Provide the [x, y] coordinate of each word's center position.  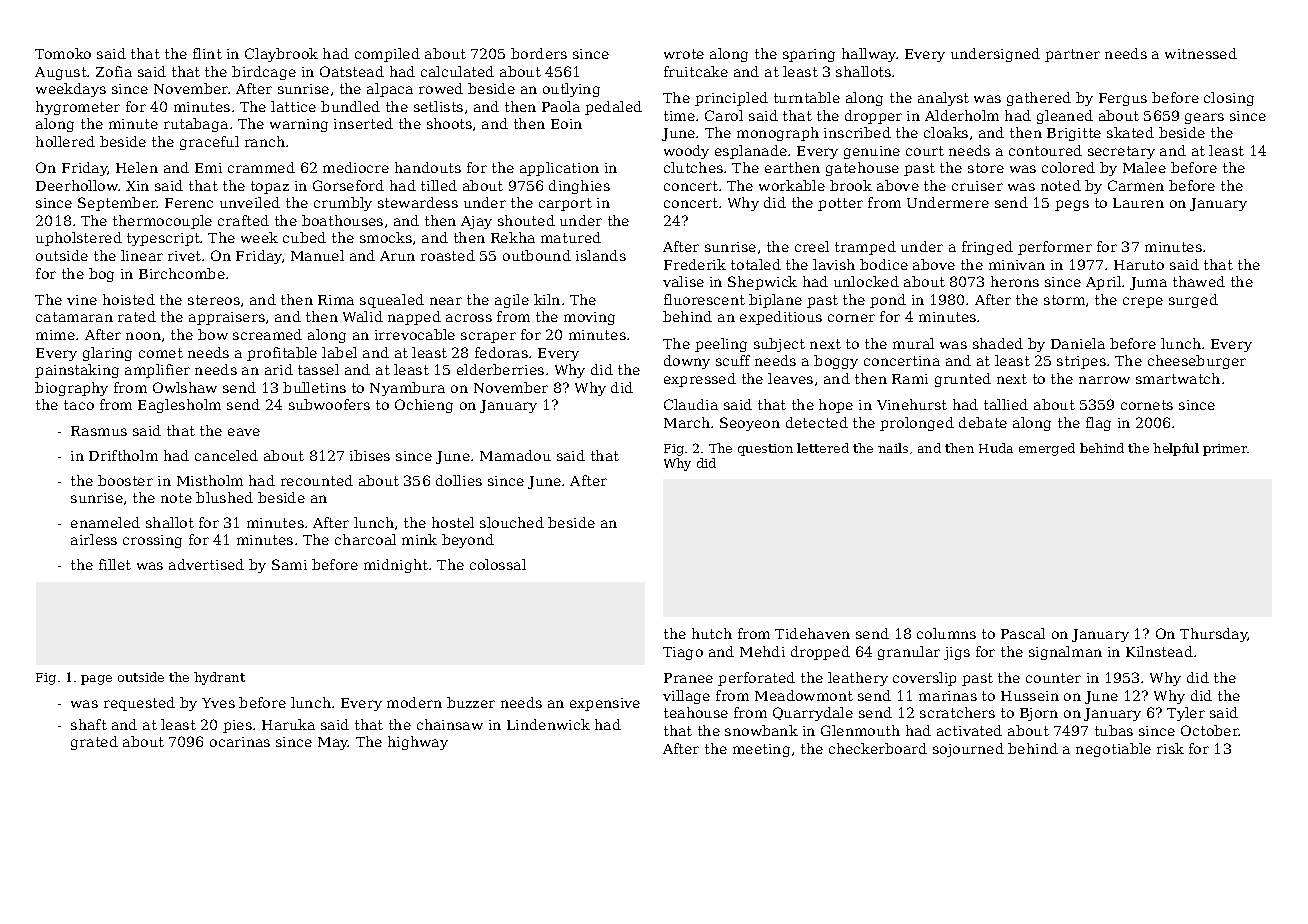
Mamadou [515, 455]
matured [571, 237]
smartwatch [1178, 378]
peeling [721, 345]
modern [414, 702]
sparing [809, 55]
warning [299, 125]
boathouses [342, 220]
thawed [1199, 281]
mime [55, 335]
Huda [996, 448]
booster [125, 480]
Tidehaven [812, 633]
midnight [396, 566]
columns [946, 633]
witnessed [1201, 53]
